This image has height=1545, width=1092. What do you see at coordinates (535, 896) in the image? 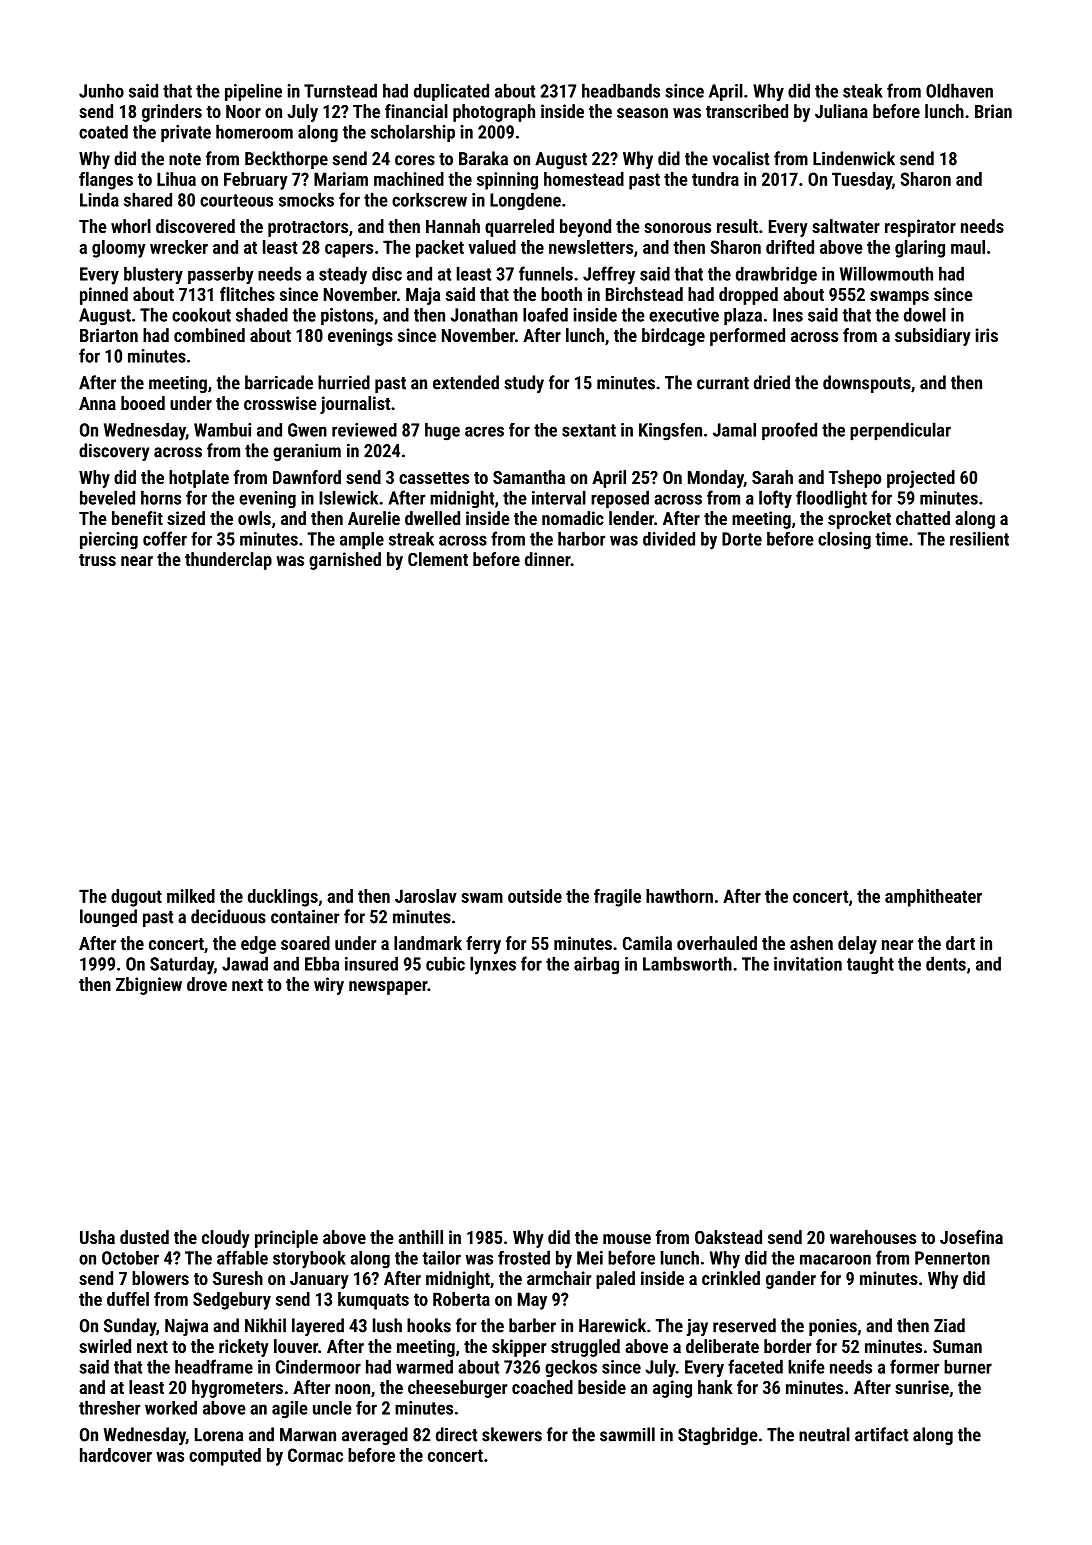
I see `outside` at bounding box center [535, 896].
